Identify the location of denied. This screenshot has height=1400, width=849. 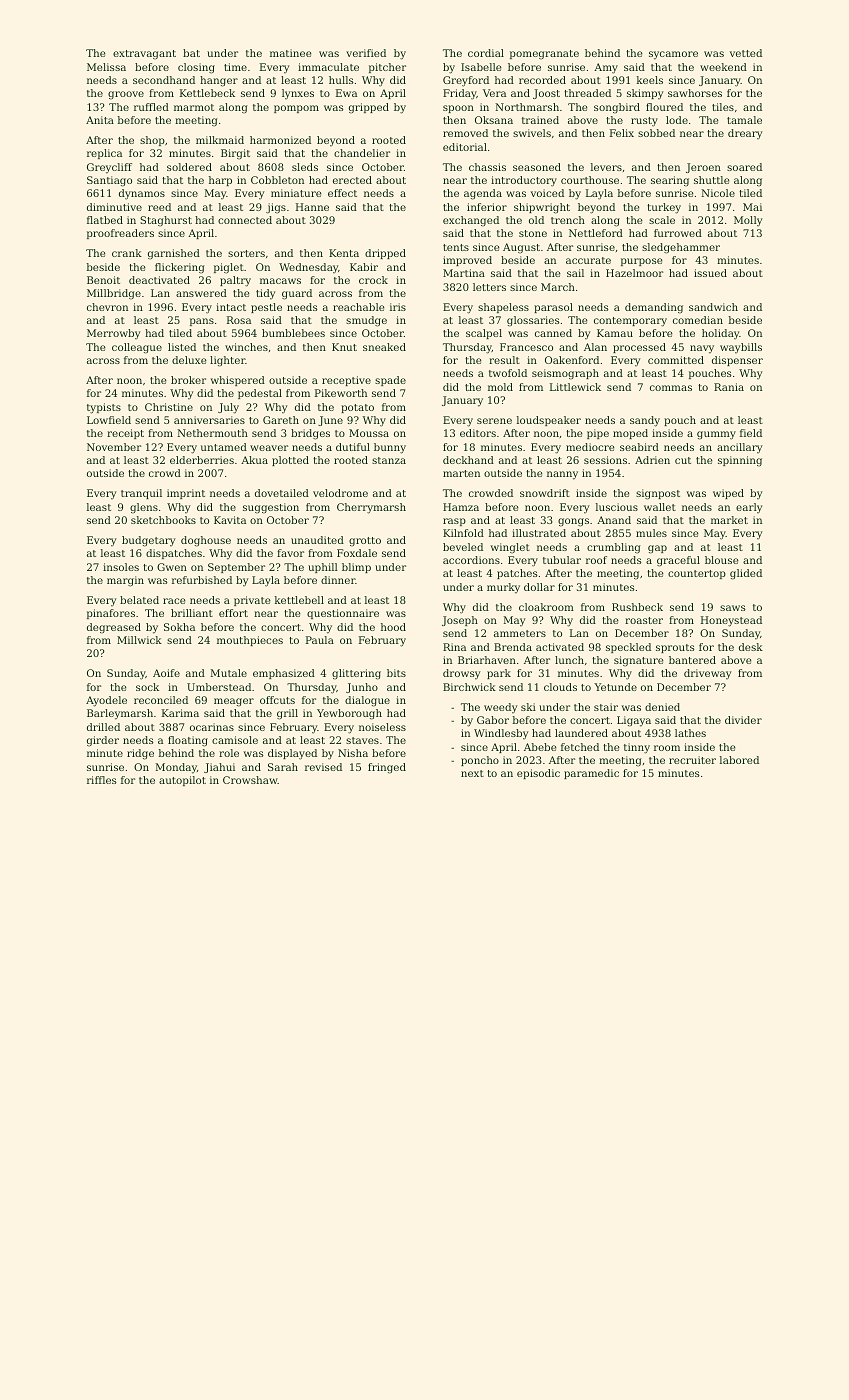
(662, 707).
